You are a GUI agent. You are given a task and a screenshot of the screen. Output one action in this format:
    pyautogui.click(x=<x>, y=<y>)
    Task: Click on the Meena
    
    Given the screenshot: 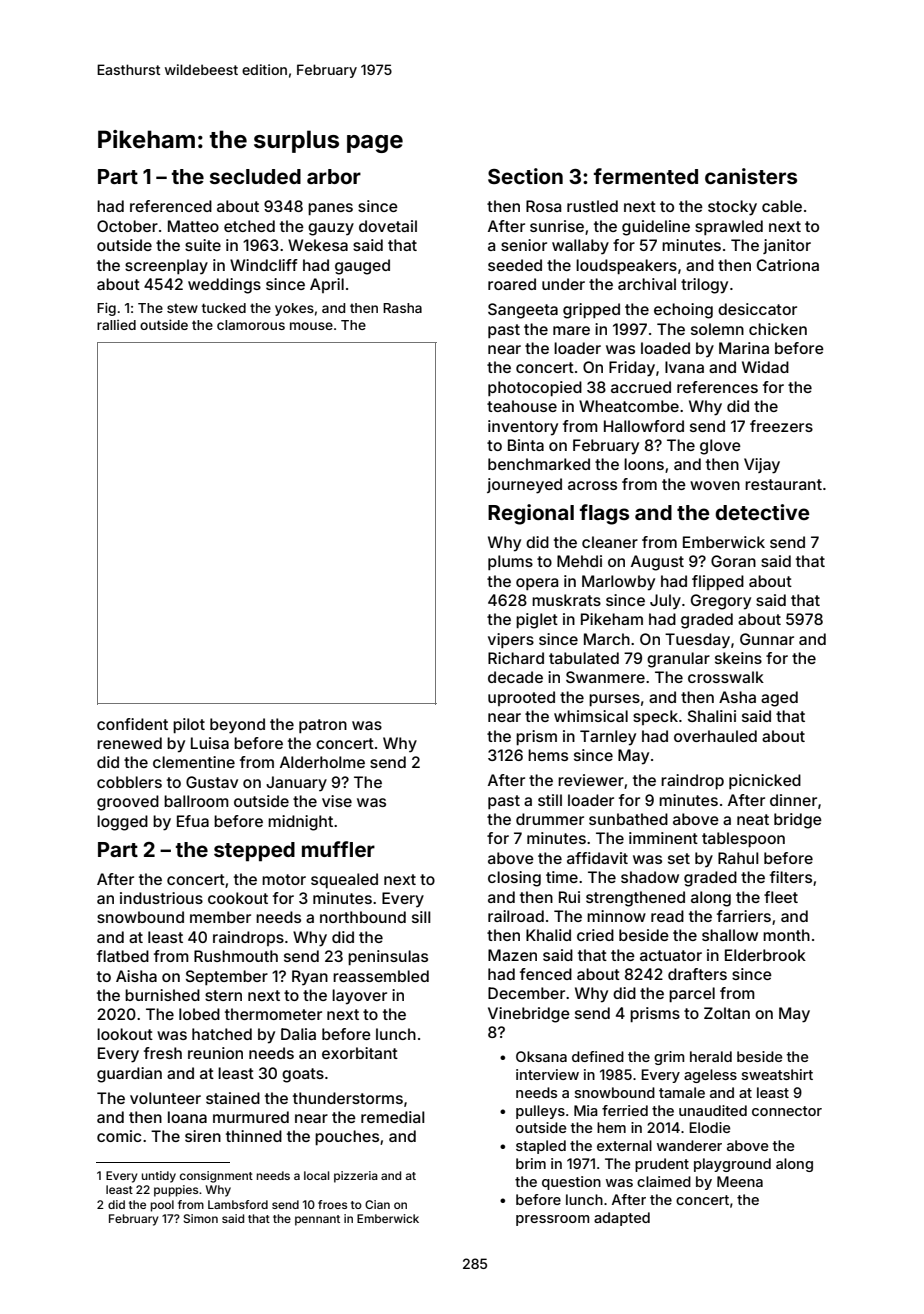 What is the action you would take?
    pyautogui.click(x=740, y=1181)
